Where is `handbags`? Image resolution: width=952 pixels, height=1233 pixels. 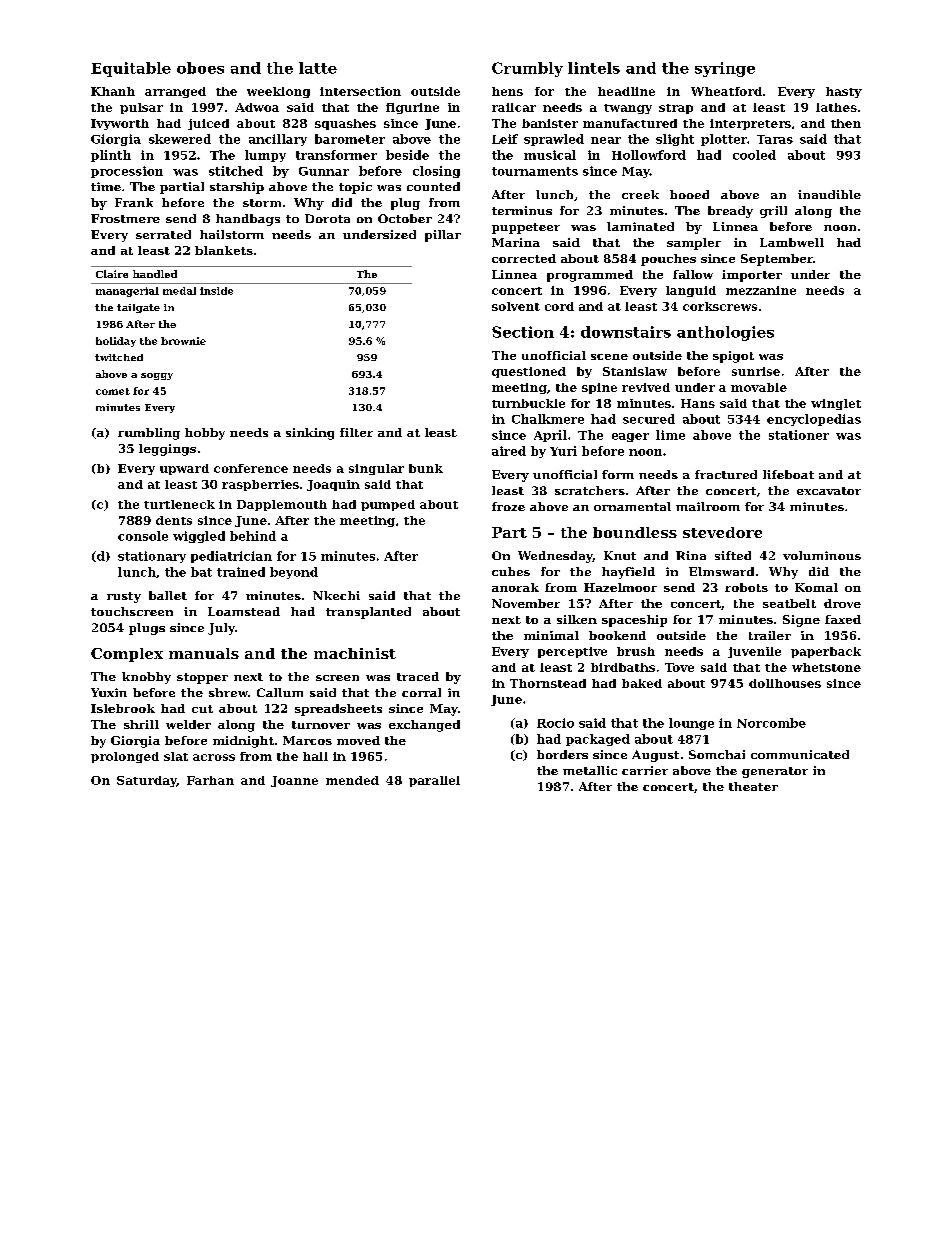
handbags is located at coordinates (248, 220).
